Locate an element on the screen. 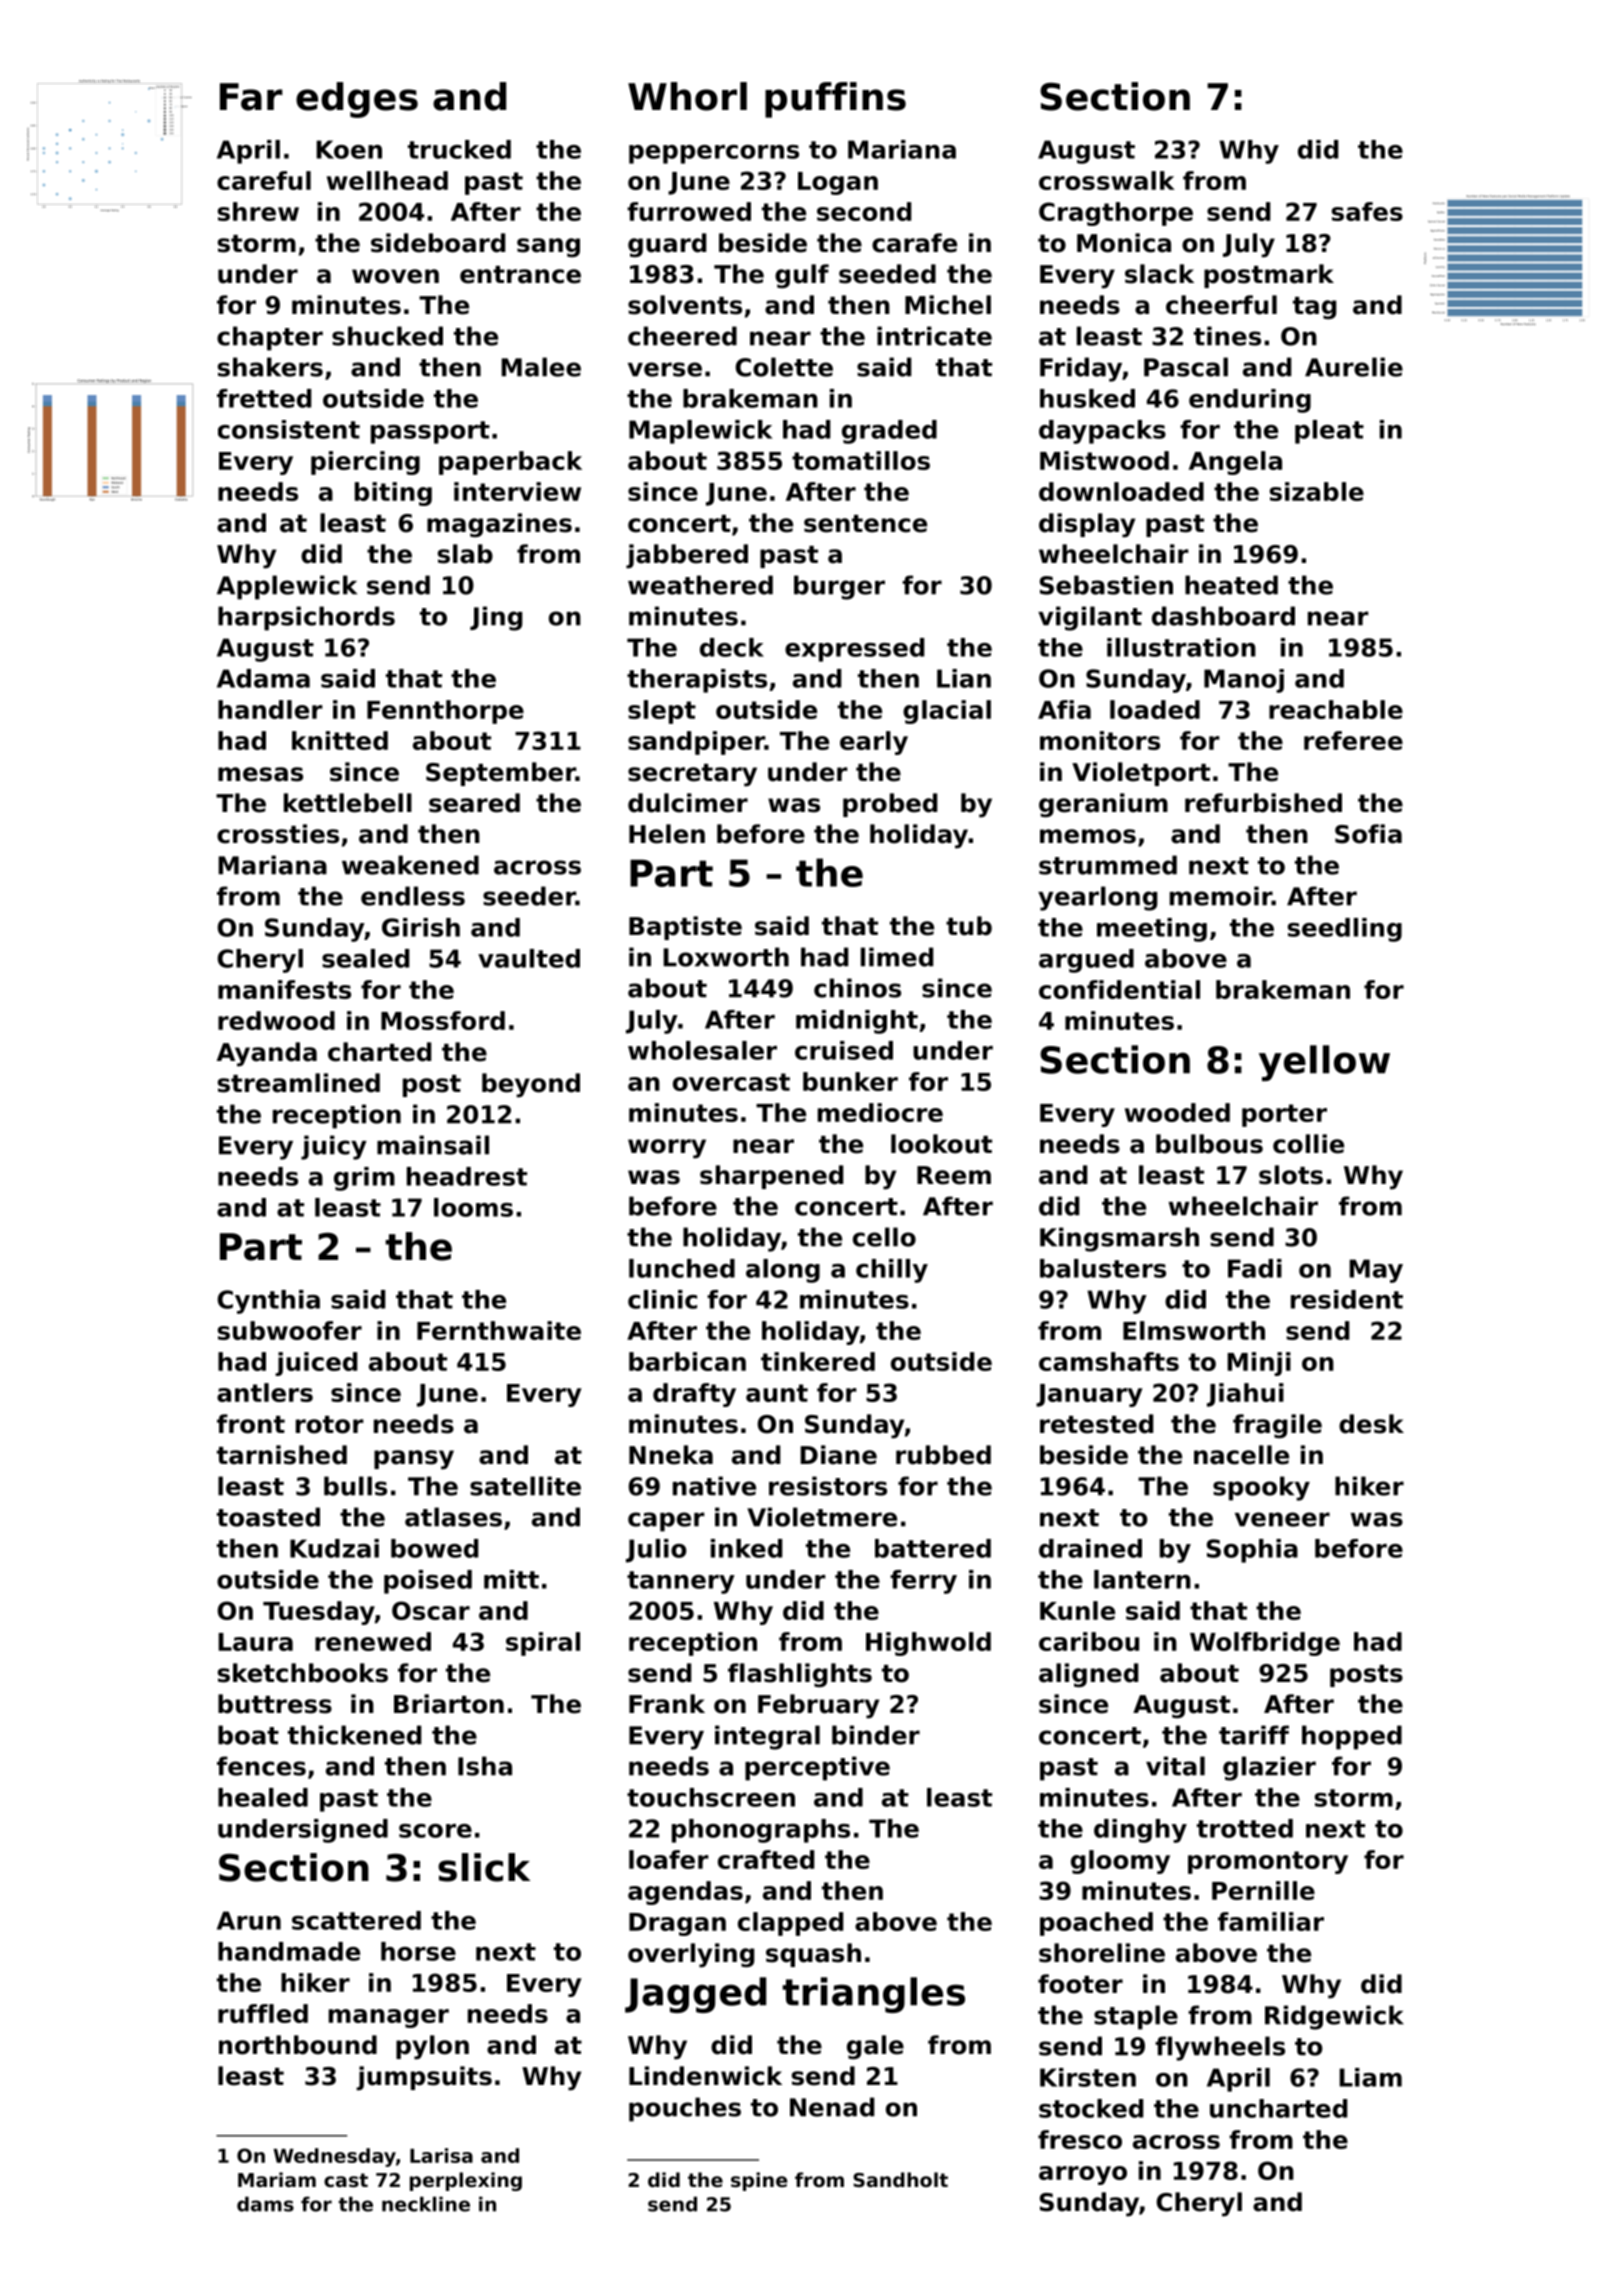 The width and height of the screenshot is (1620, 2292). neckline is located at coordinates (426, 2204).
